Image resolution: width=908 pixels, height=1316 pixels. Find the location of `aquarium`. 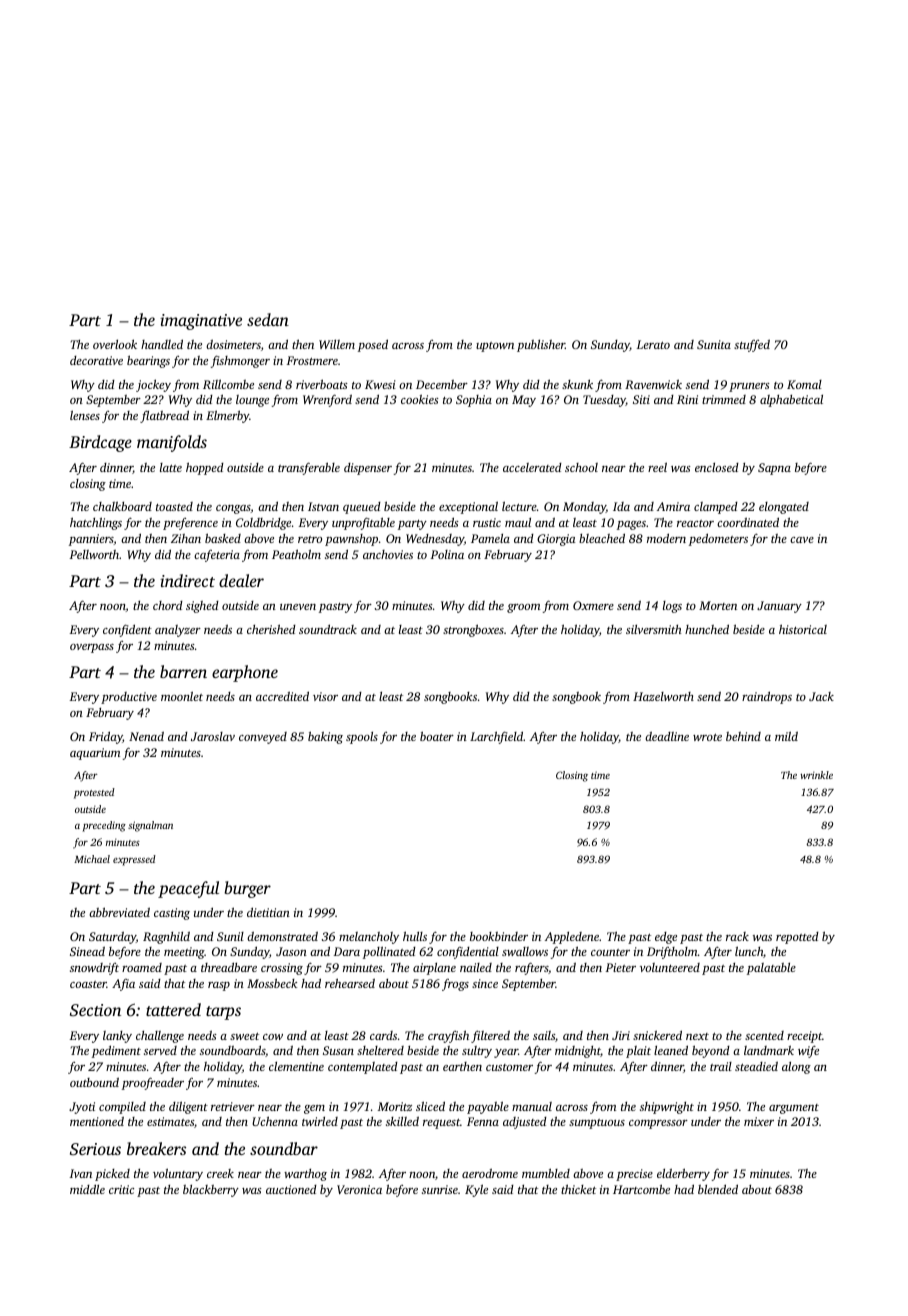

aquarium is located at coordinates (95, 754).
